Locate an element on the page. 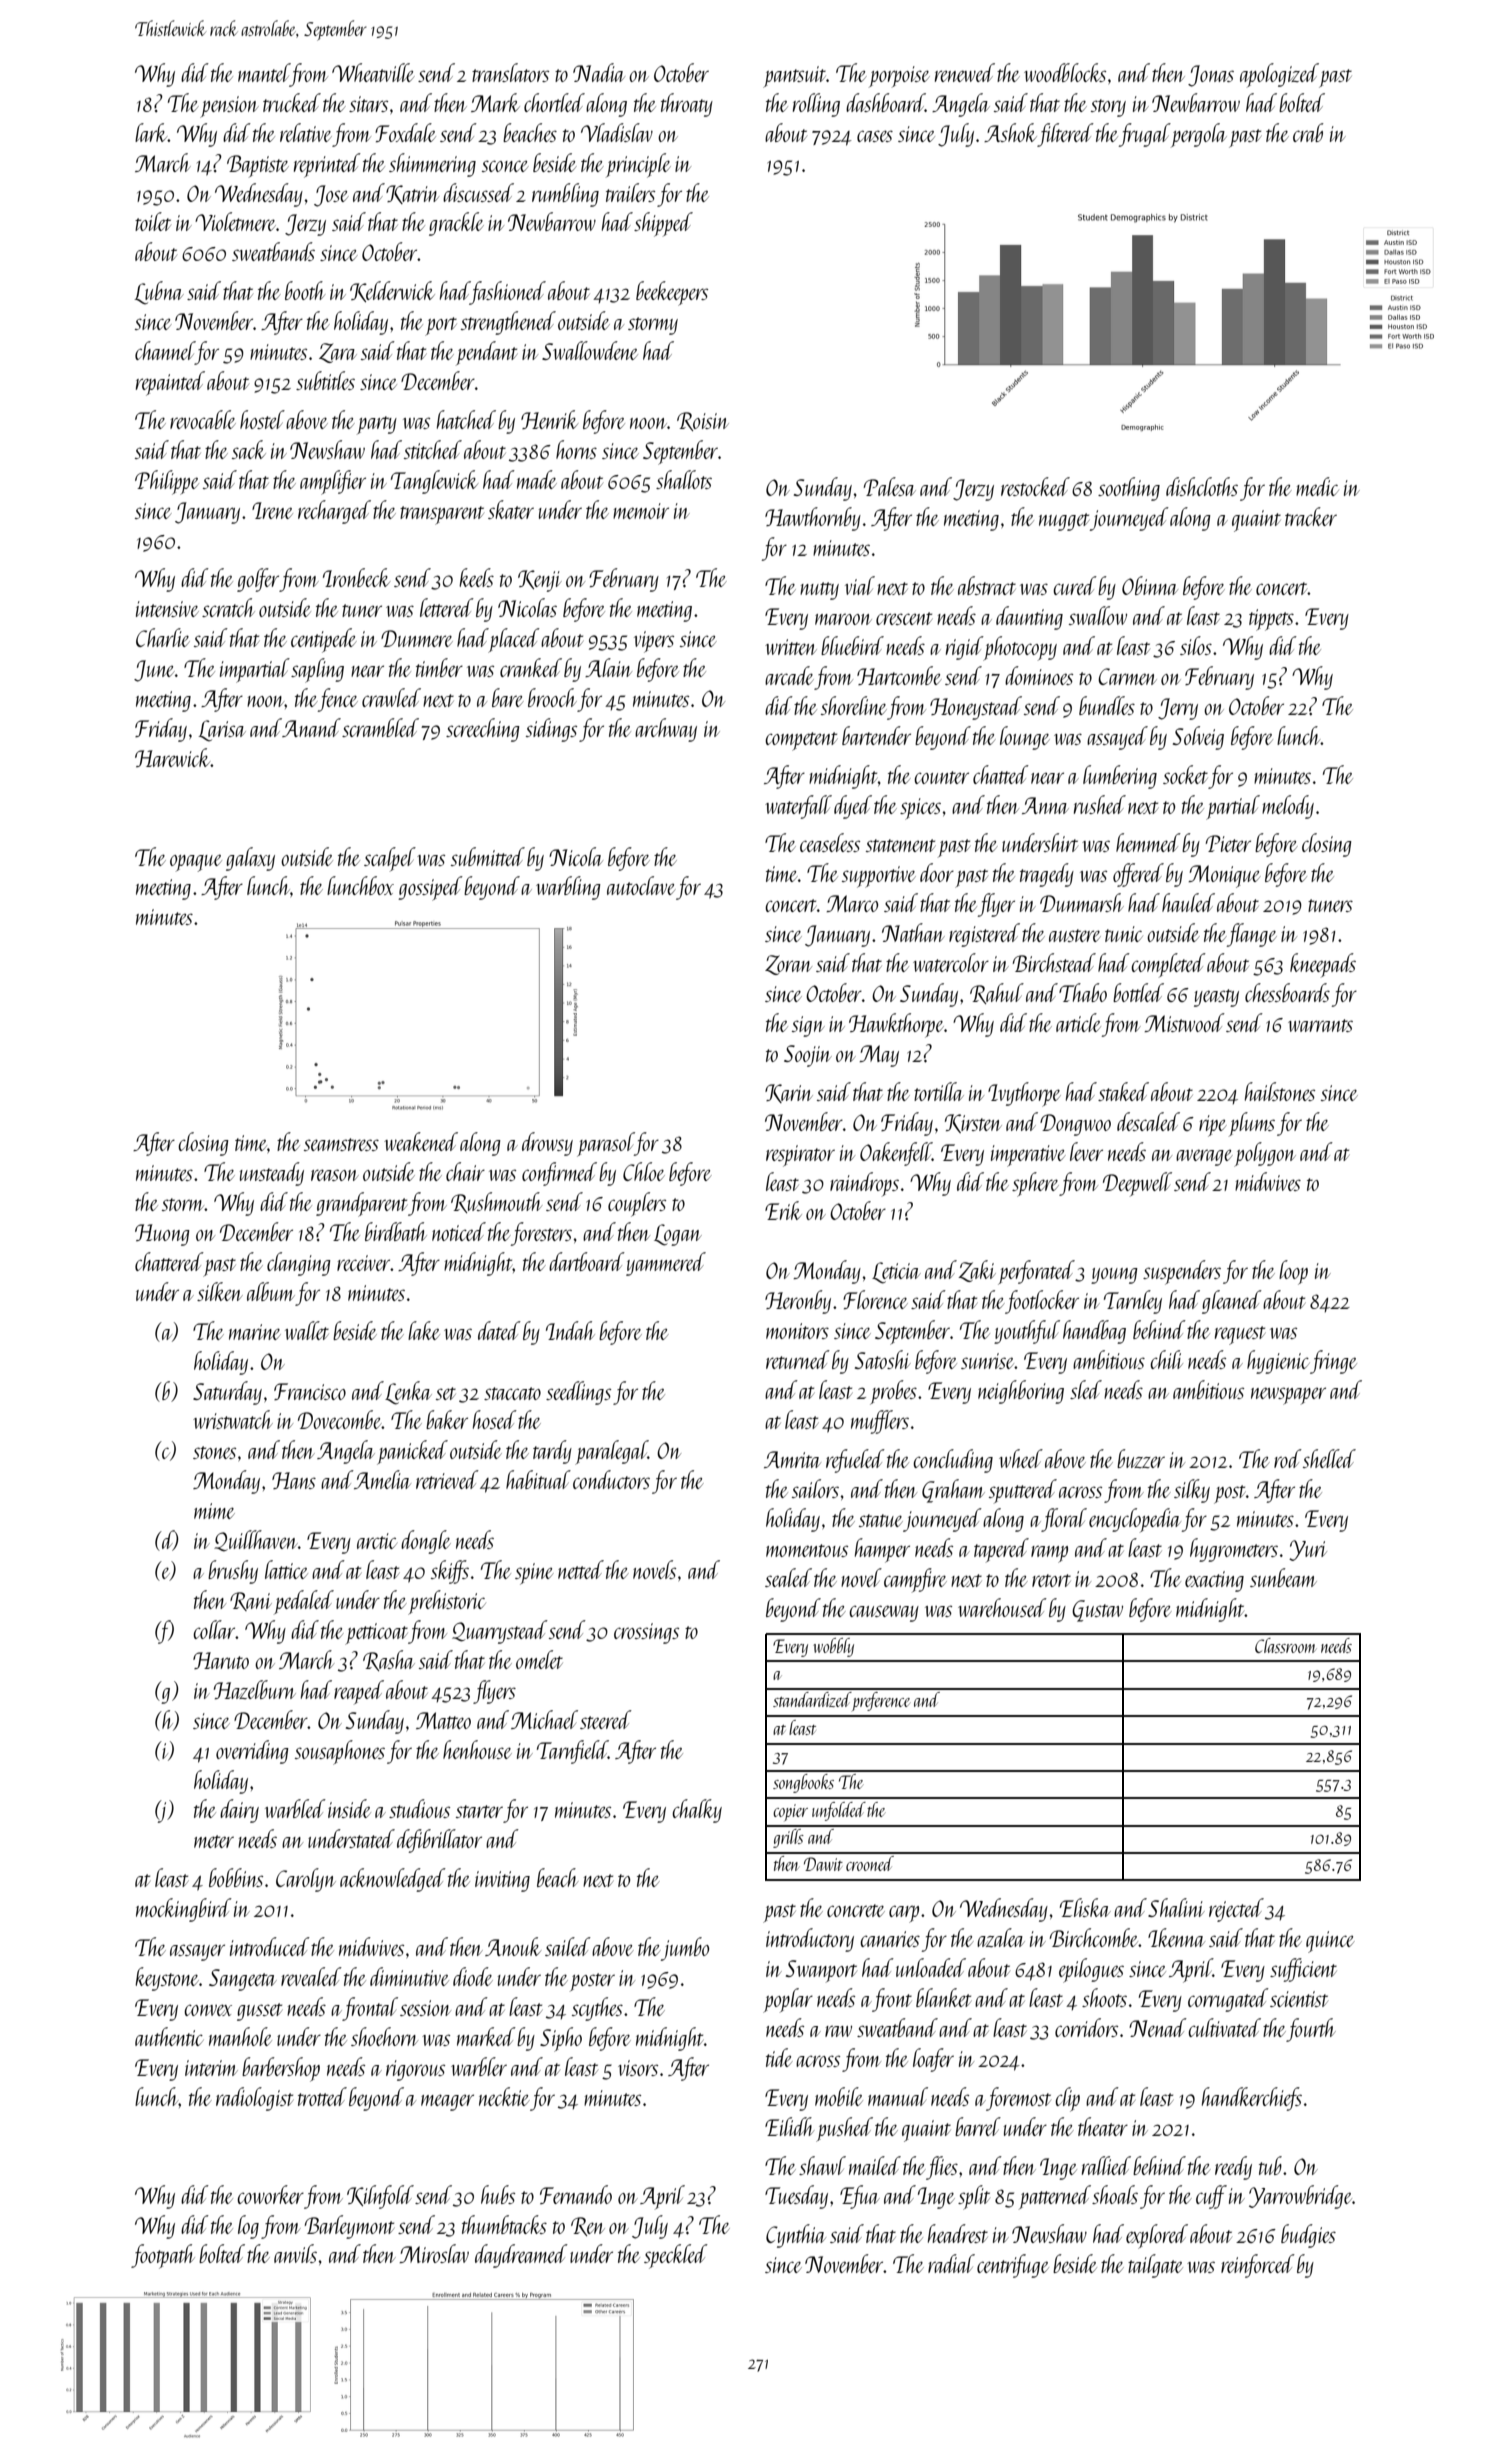  Quarrystead is located at coordinates (500, 1632).
